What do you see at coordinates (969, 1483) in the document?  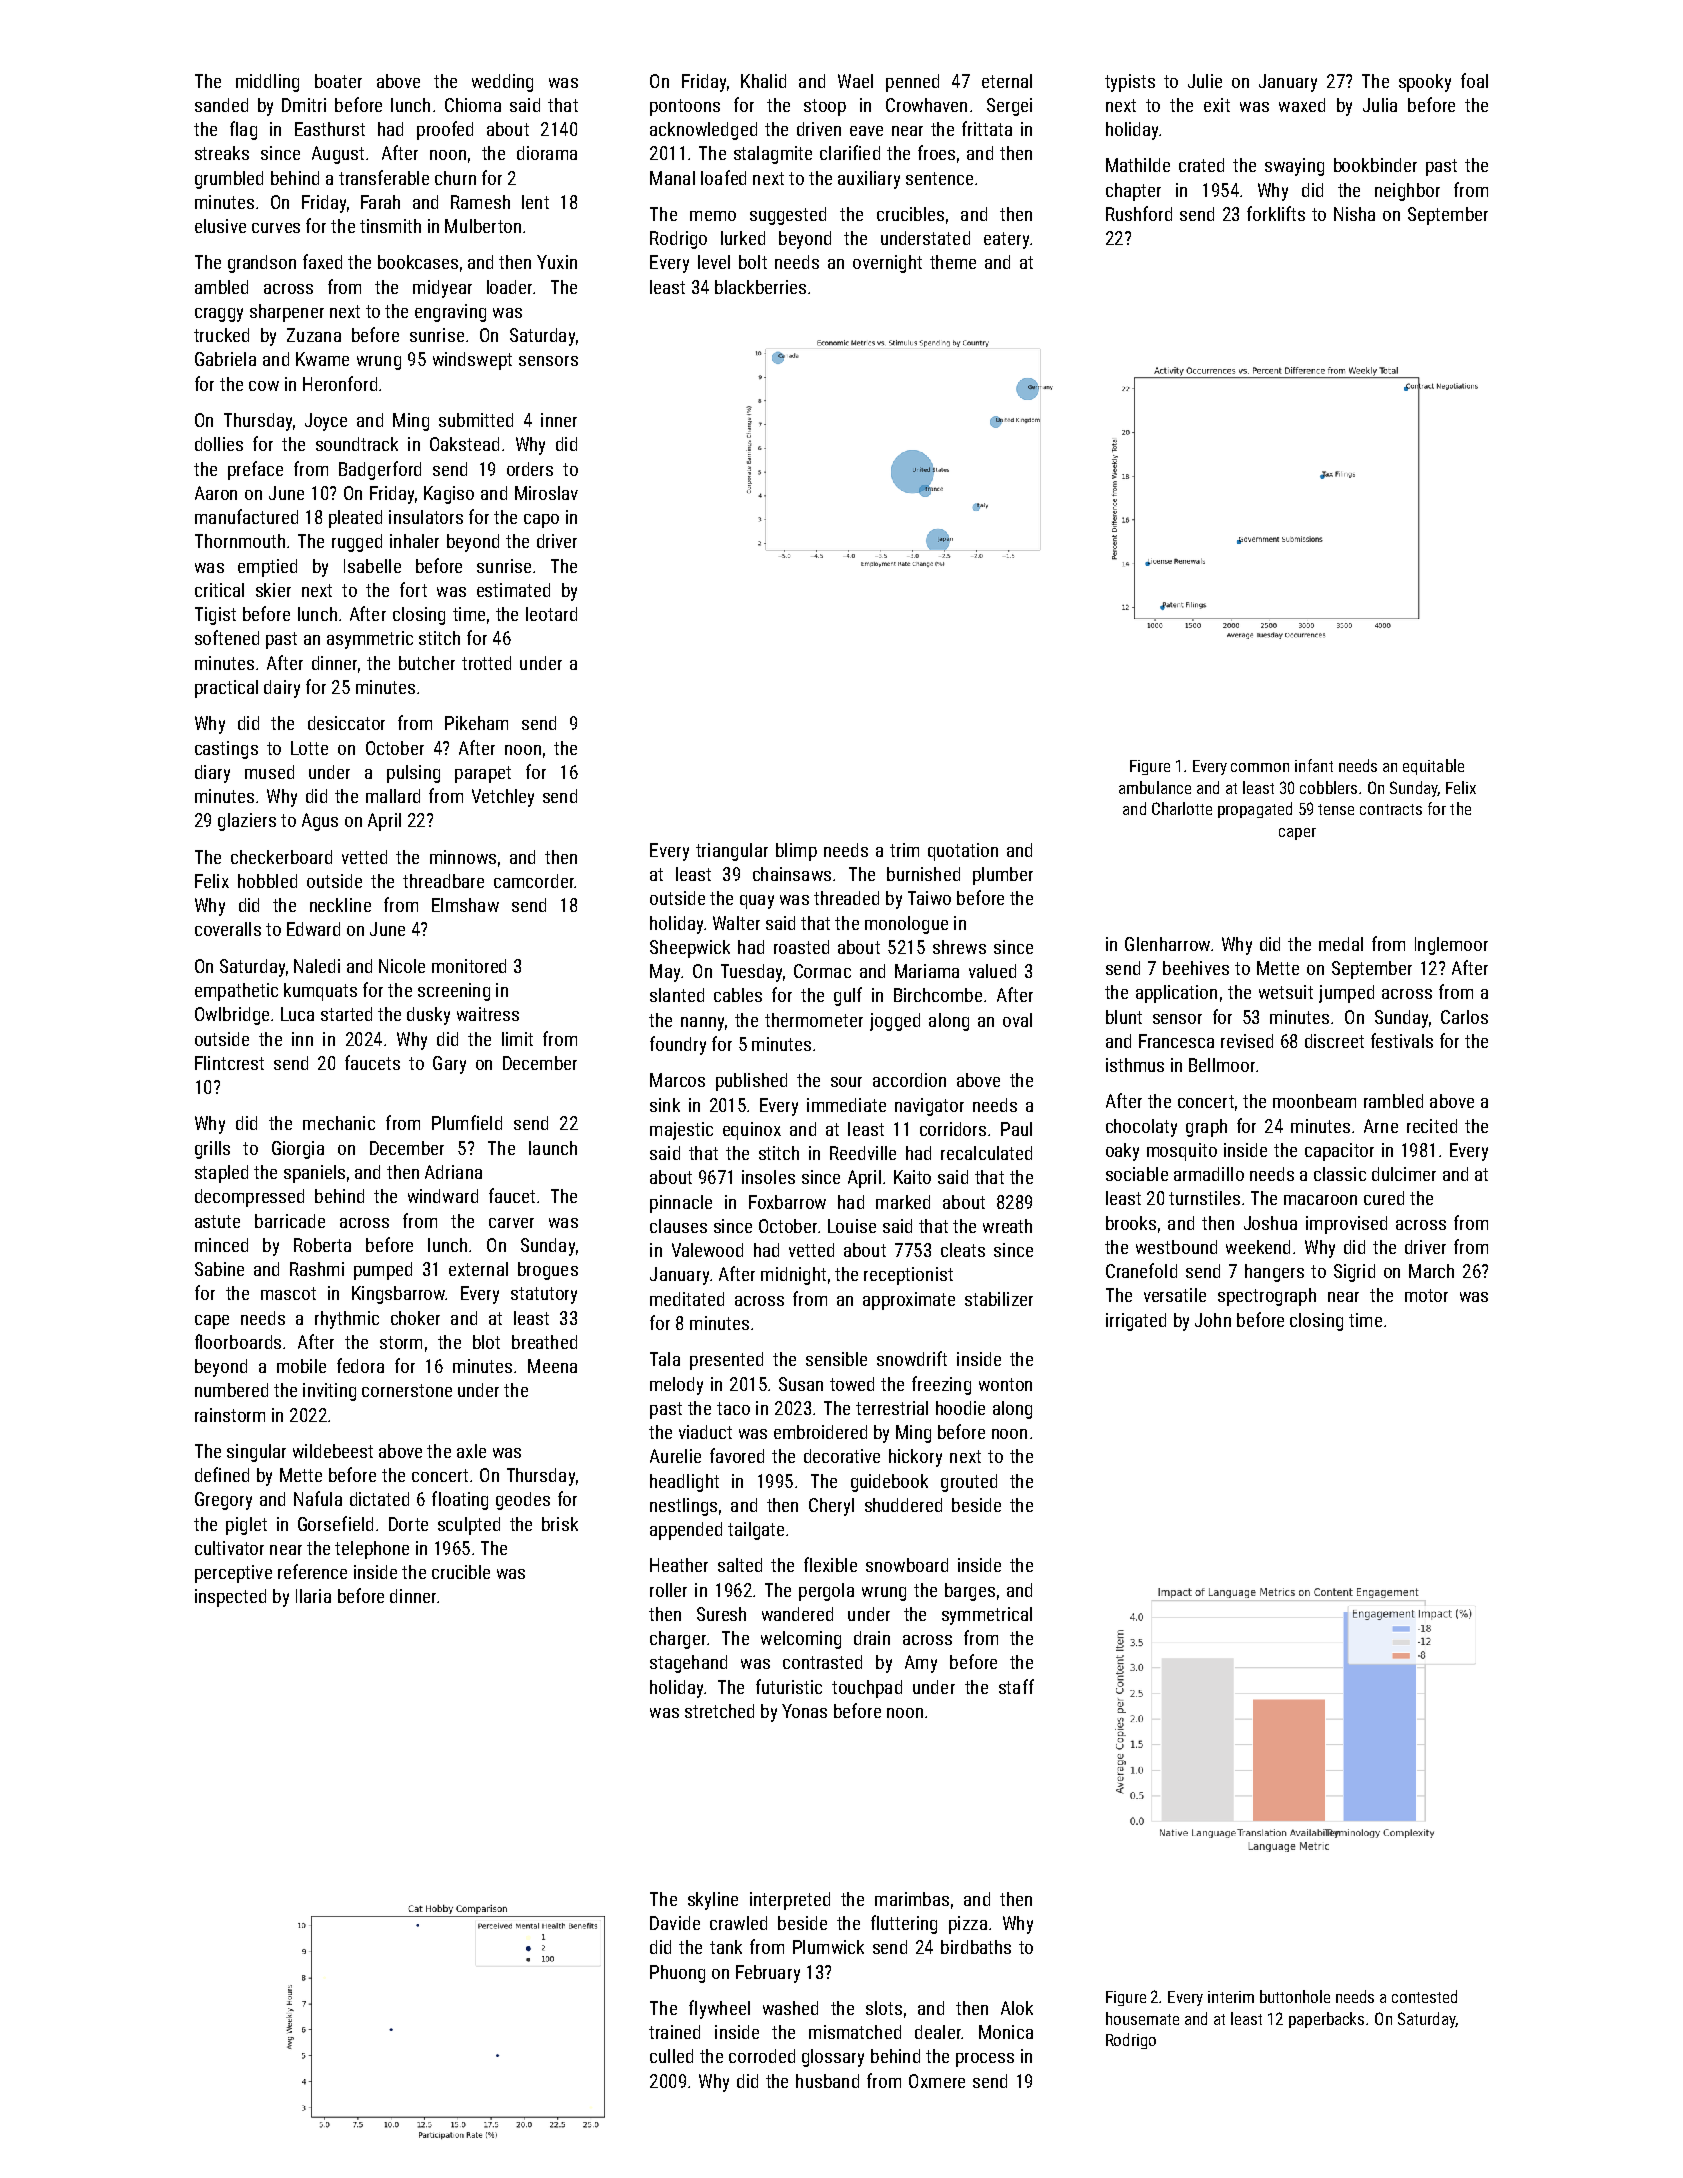 I see `grouted` at bounding box center [969, 1483].
